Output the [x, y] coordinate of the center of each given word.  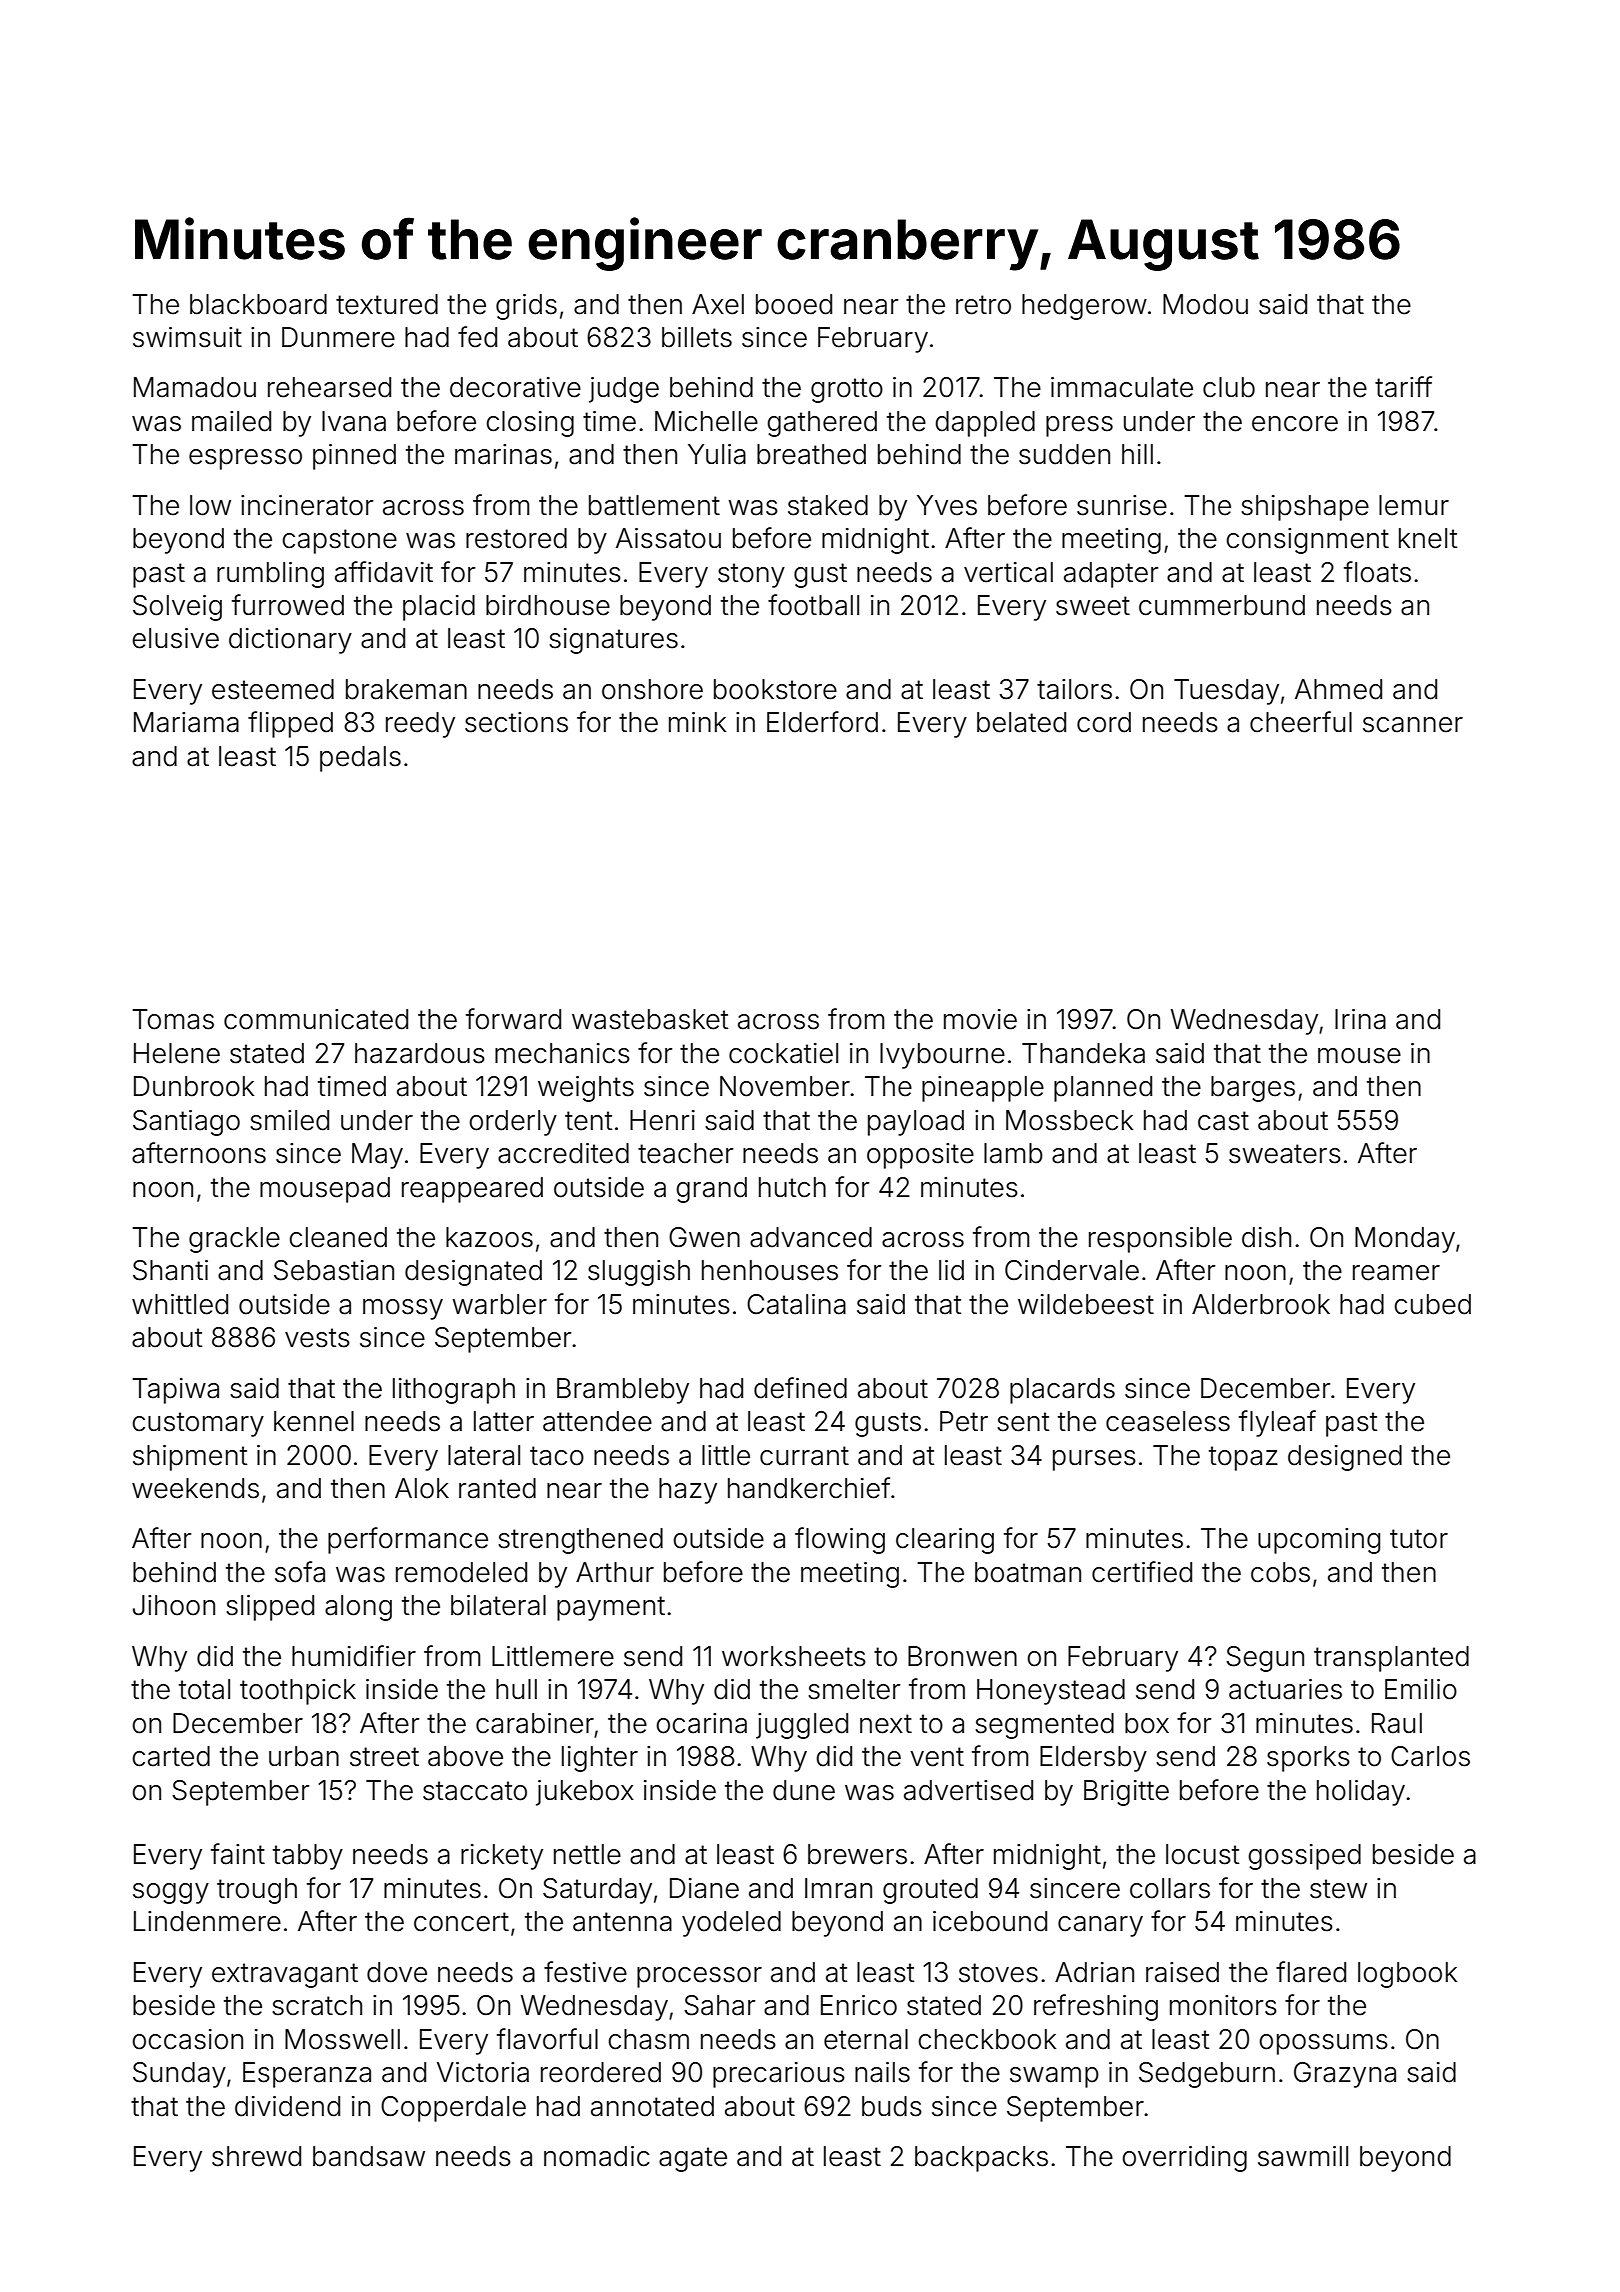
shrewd [256, 2156]
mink [697, 722]
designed [1345, 1458]
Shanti [170, 1270]
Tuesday [1226, 692]
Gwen [704, 1237]
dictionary [290, 641]
